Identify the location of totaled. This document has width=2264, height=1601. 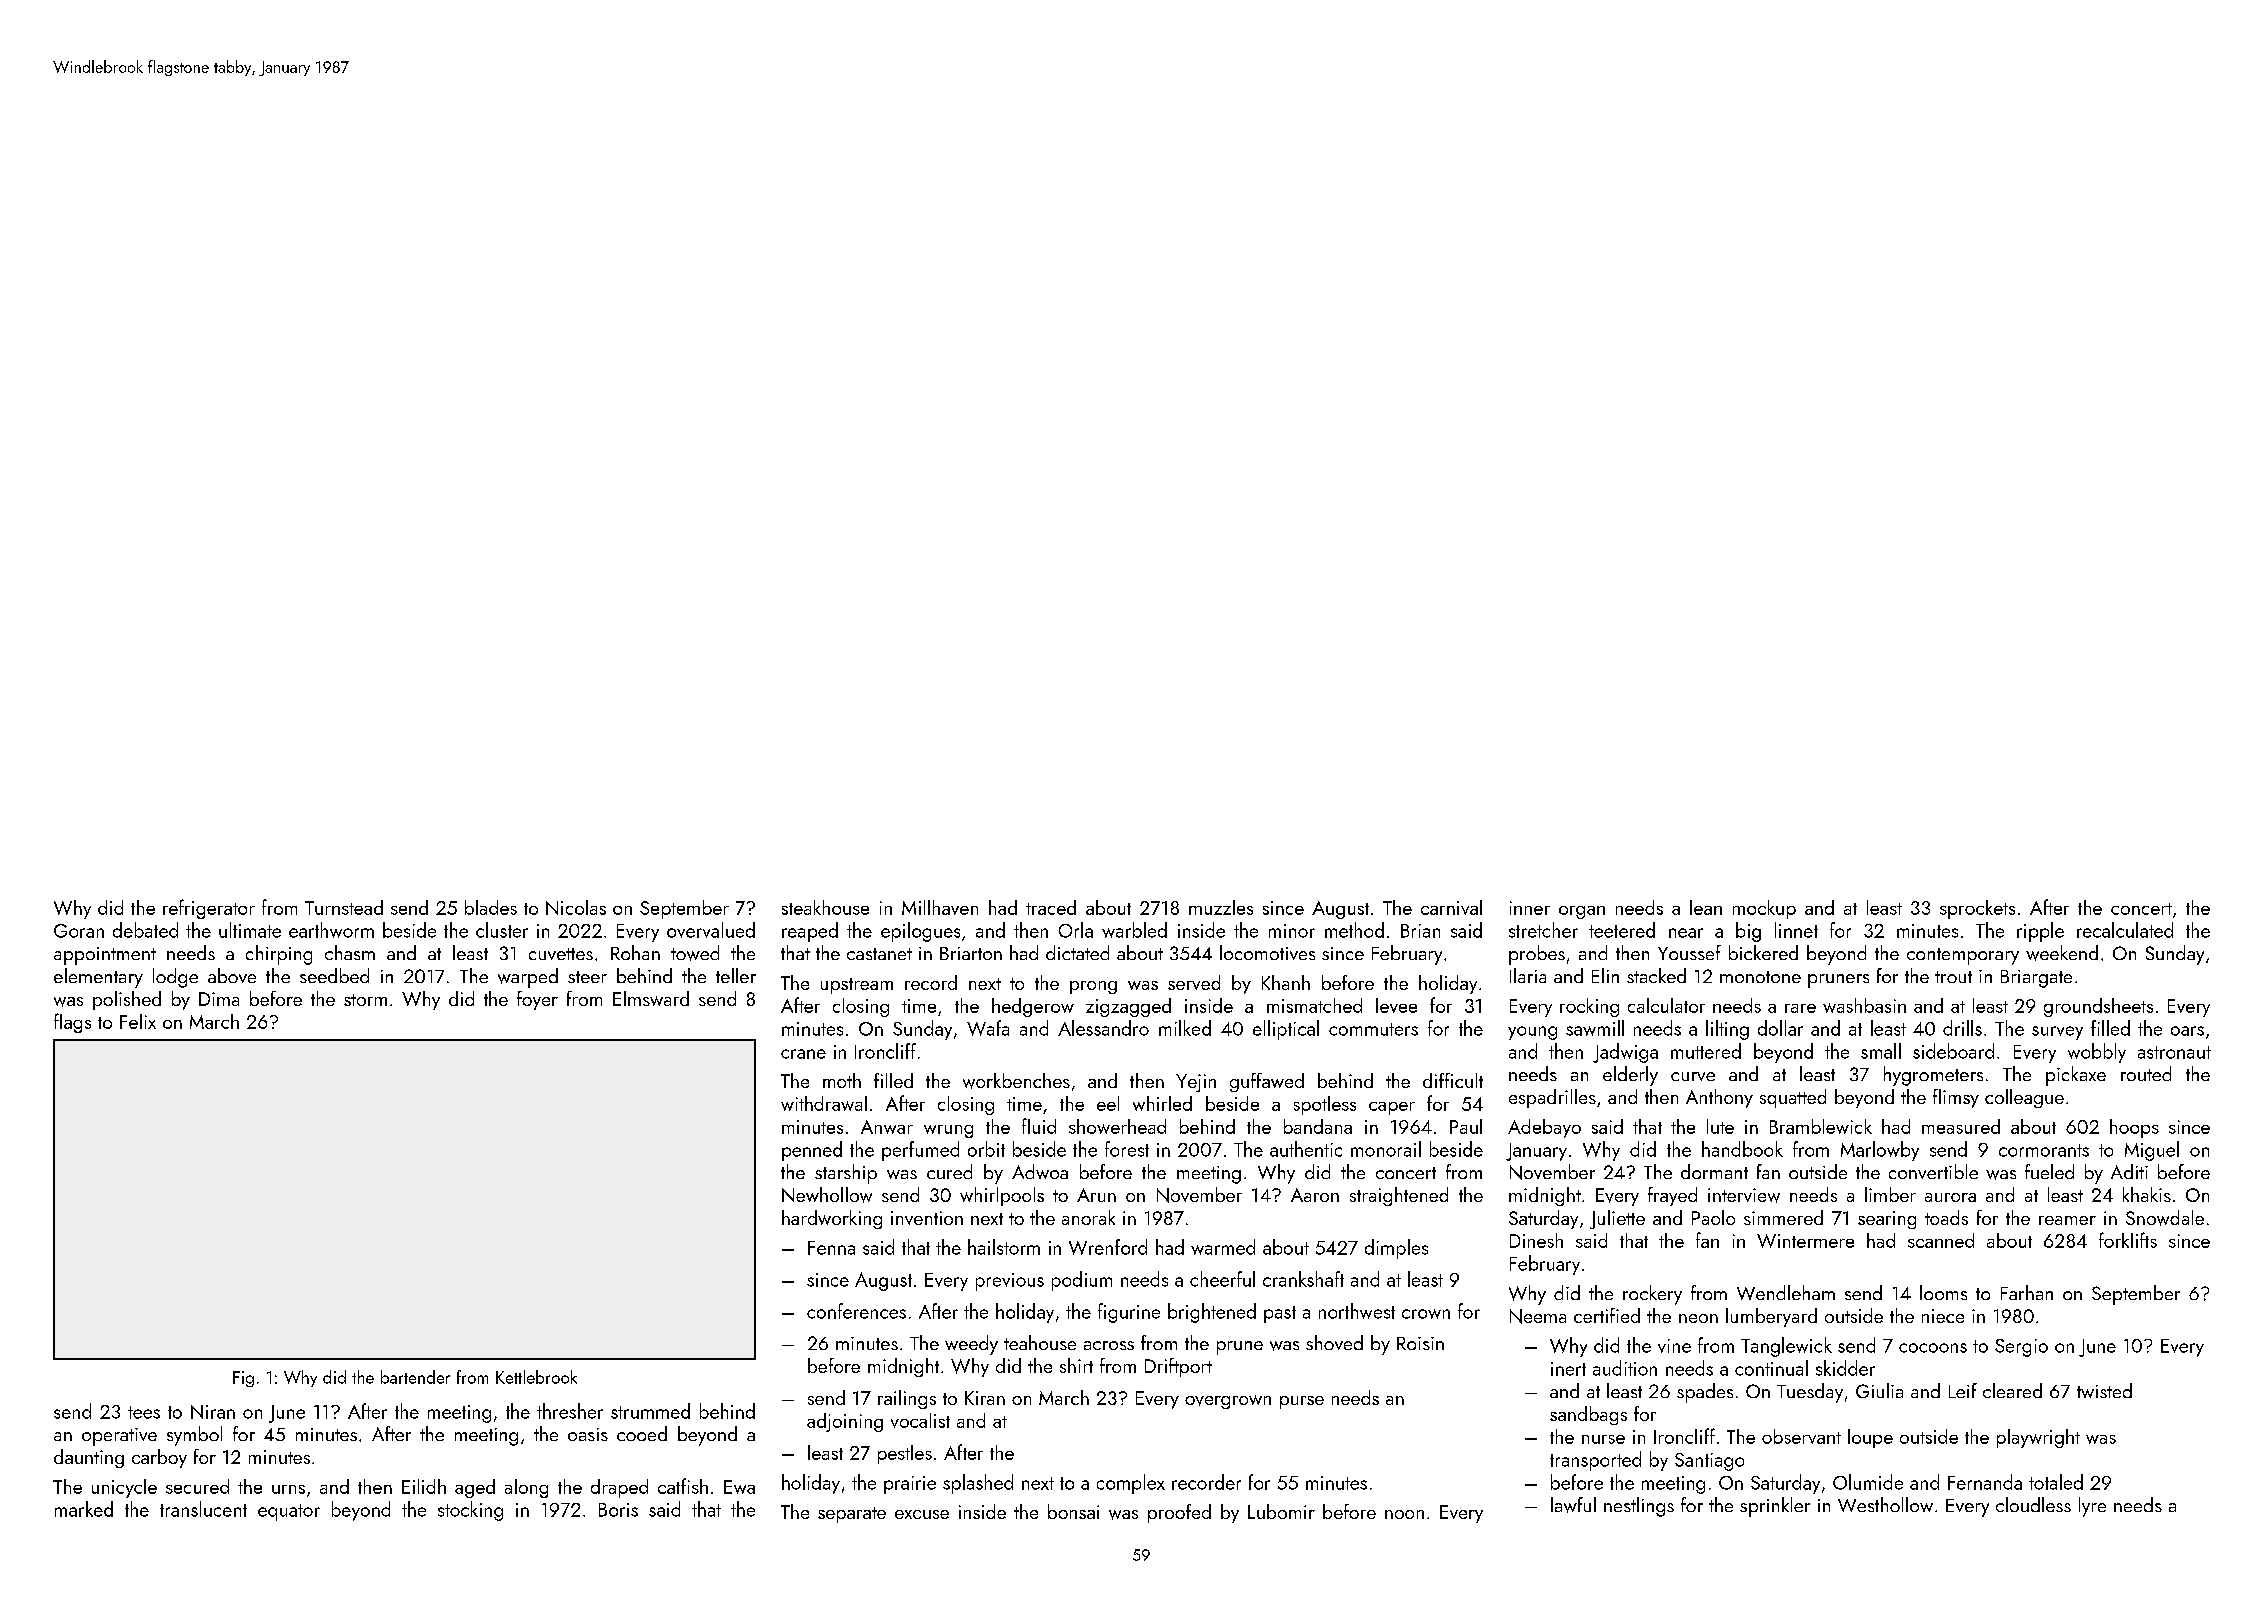
(2056, 1482).
